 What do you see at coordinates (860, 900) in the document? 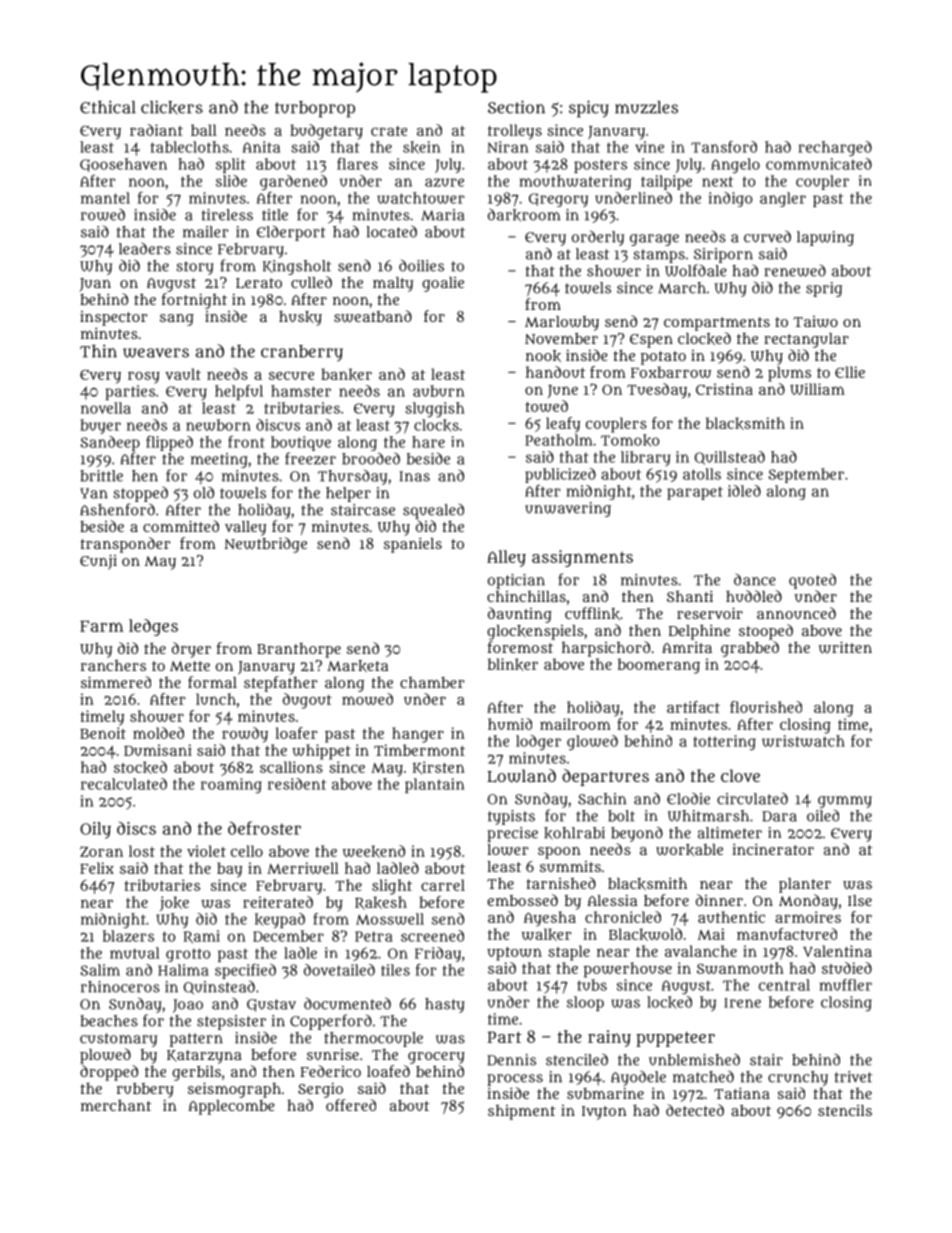
I see `Ilse` at bounding box center [860, 900].
